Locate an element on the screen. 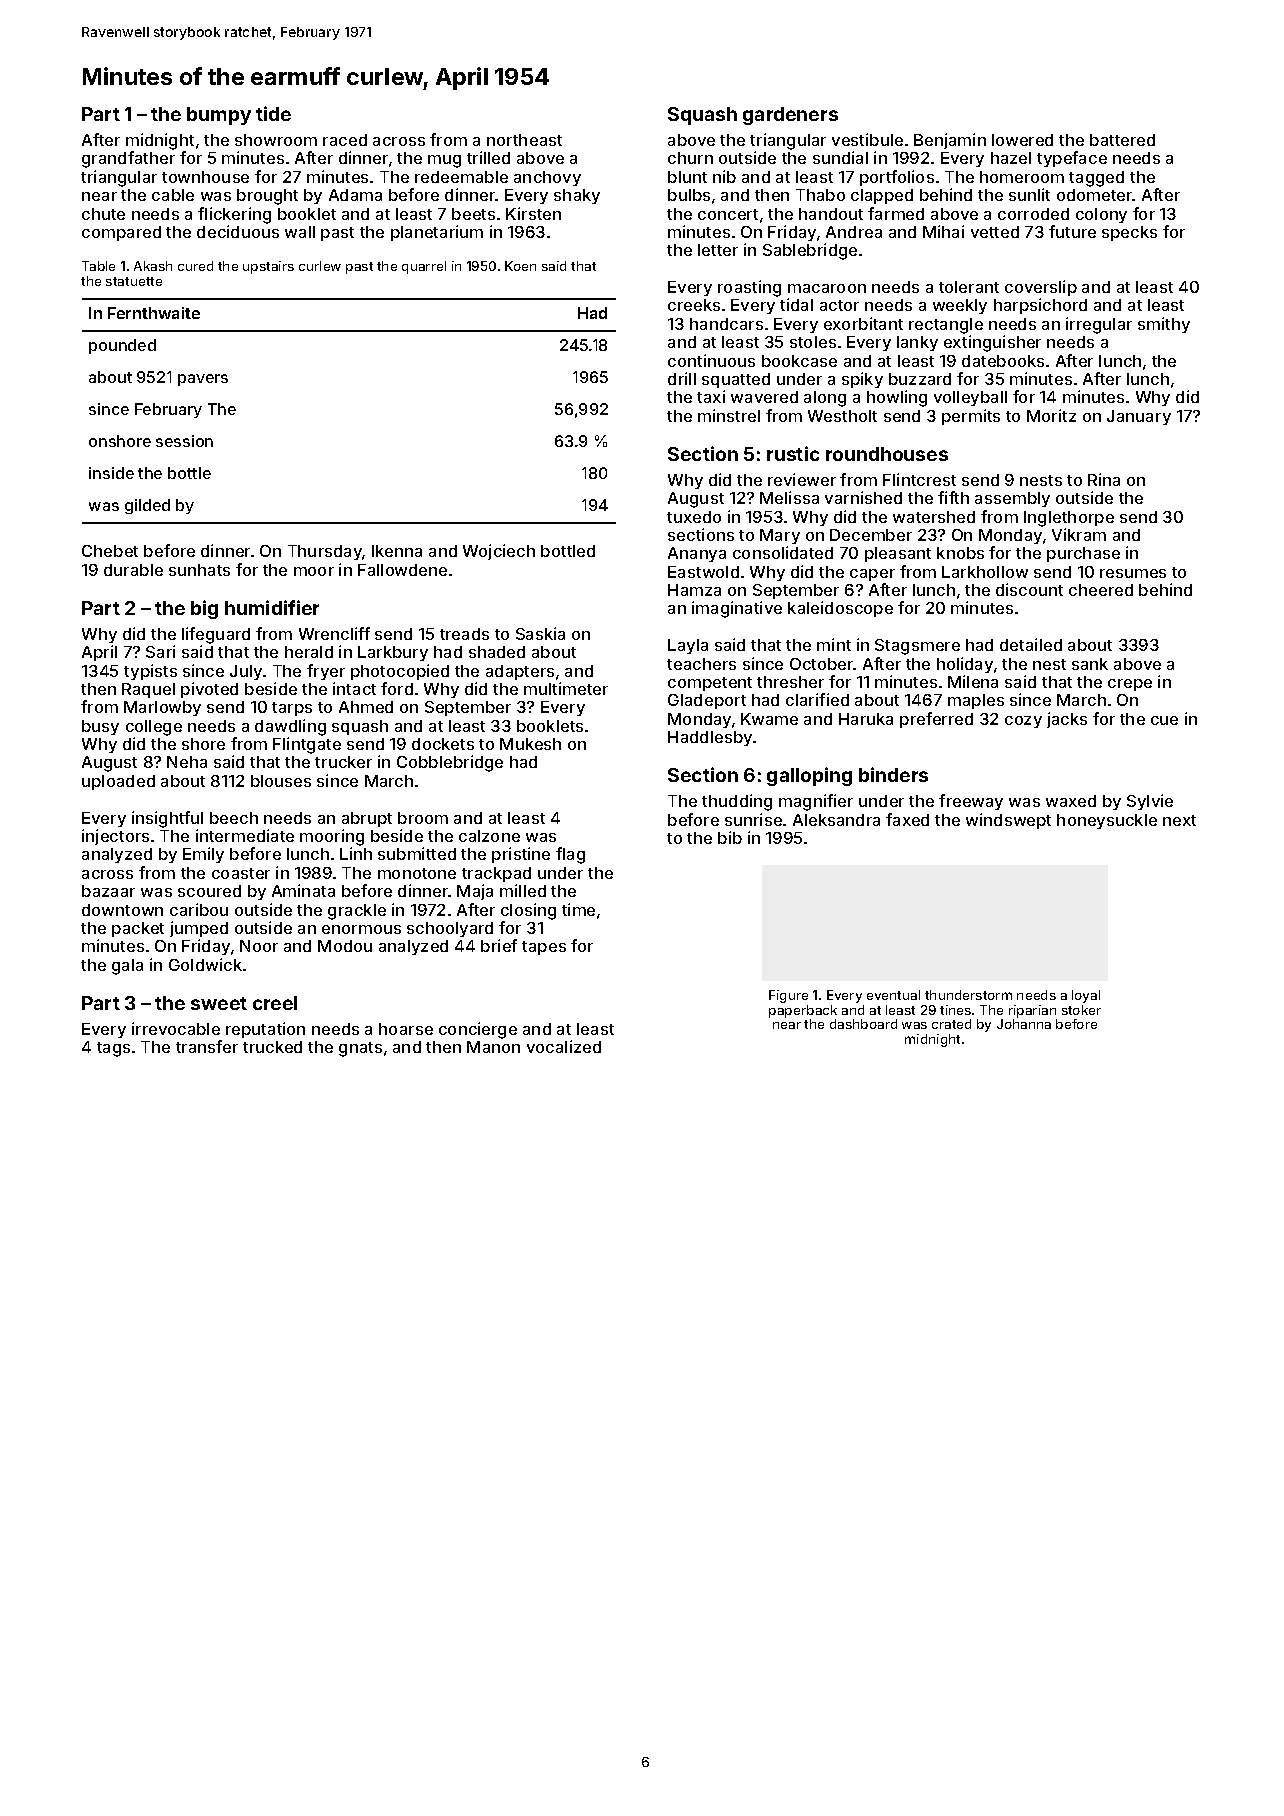 Image resolution: width=1284 pixels, height=1816 pixels. transfer is located at coordinates (207, 1046).
